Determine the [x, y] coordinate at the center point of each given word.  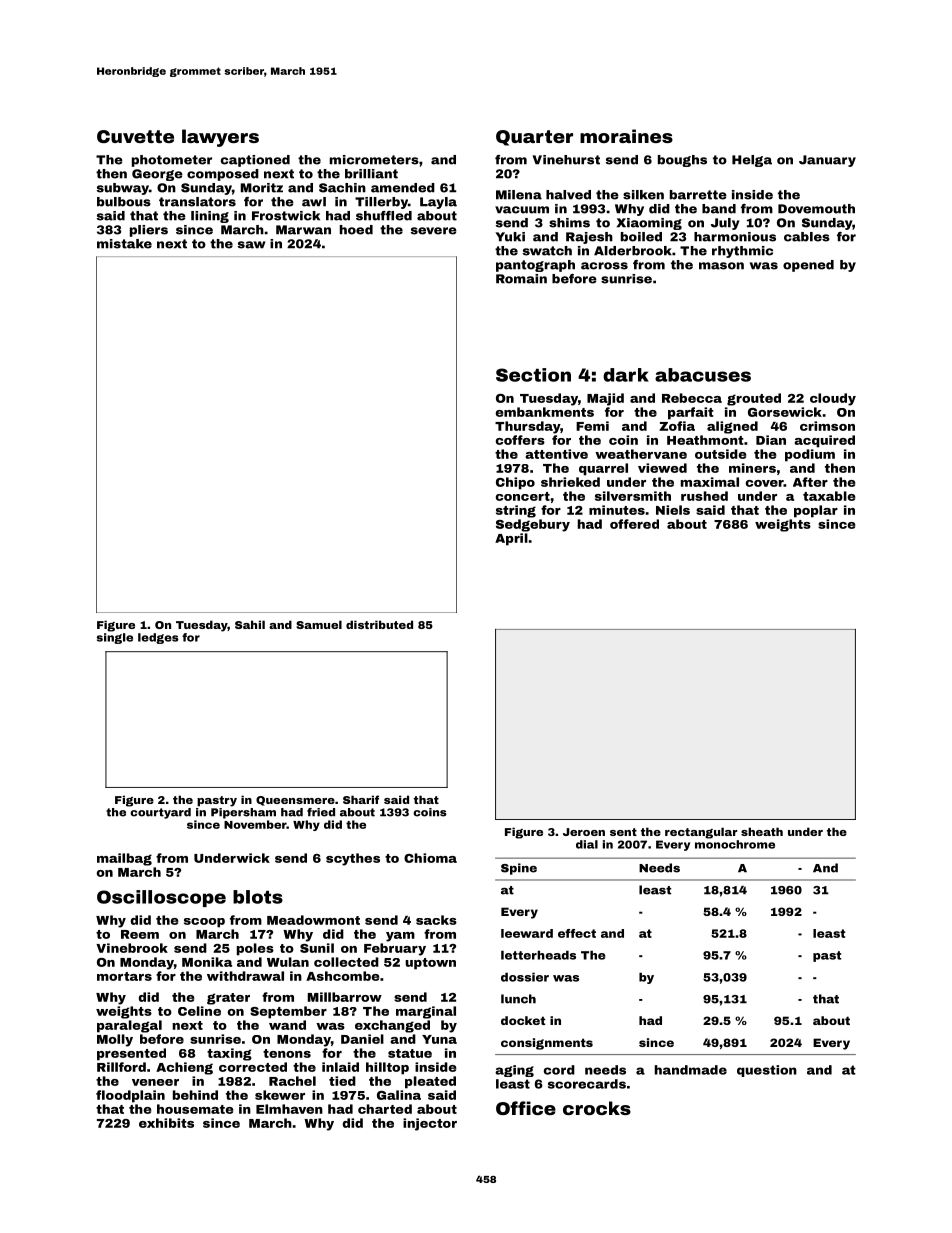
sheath [762, 831]
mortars [124, 976]
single [115, 638]
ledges [158, 638]
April [511, 539]
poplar [816, 511]
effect [577, 933]
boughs [682, 161]
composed [223, 175]
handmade [691, 1070]
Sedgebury [533, 525]
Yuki [510, 237]
